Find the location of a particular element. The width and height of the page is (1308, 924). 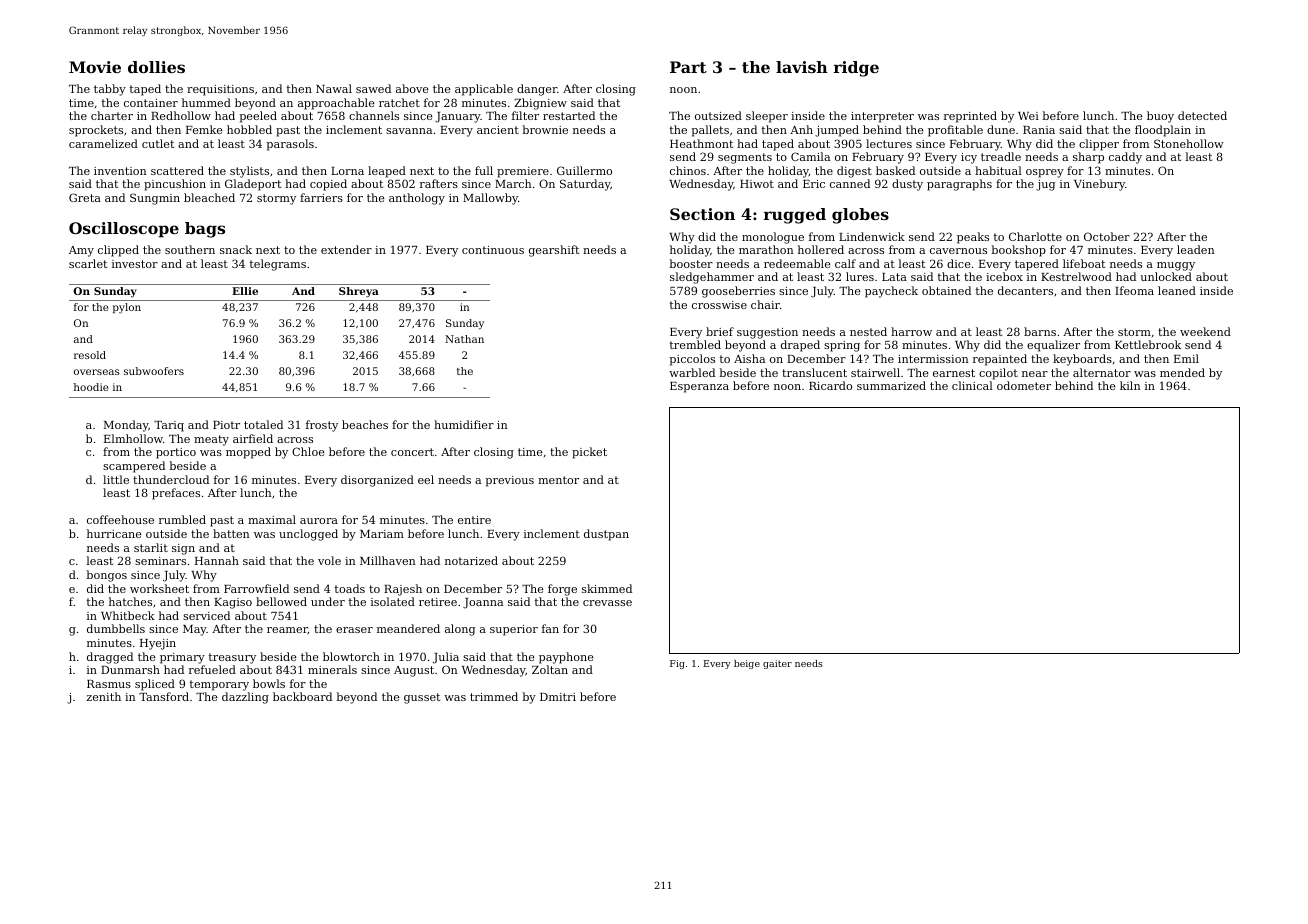

Dmitri is located at coordinates (558, 697).
